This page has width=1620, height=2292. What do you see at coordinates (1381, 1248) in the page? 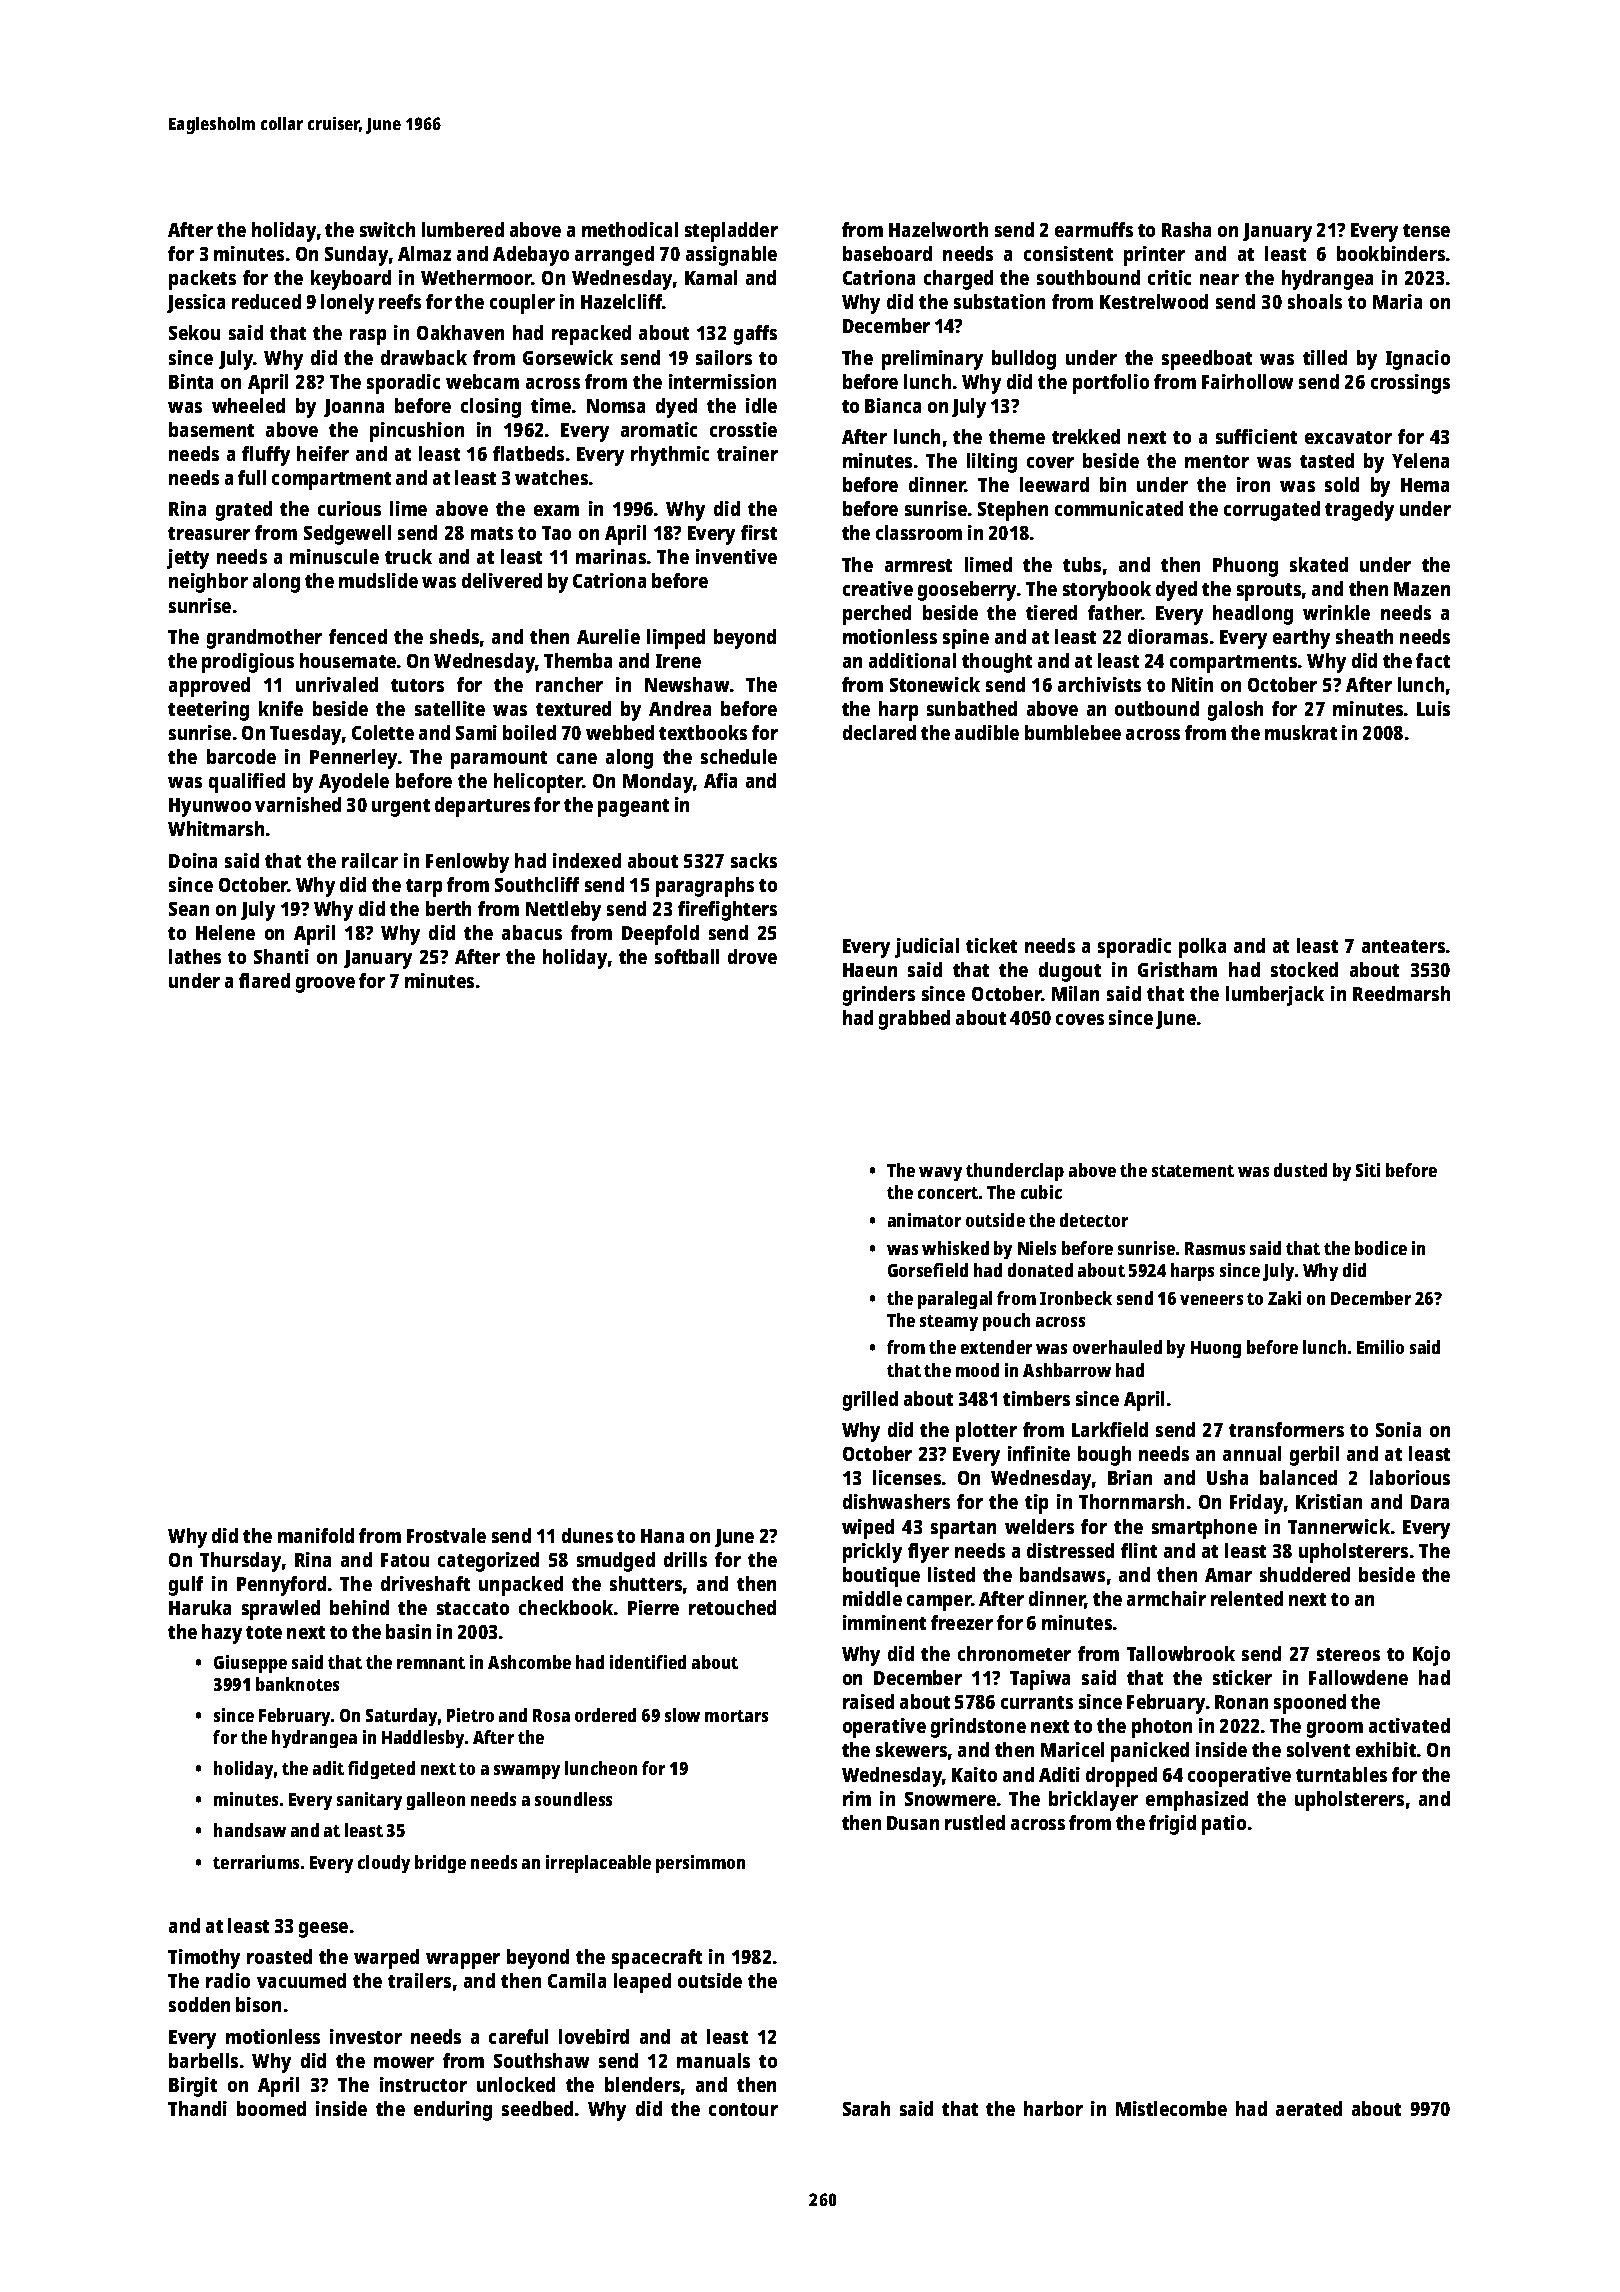
I see `bodice` at bounding box center [1381, 1248].
